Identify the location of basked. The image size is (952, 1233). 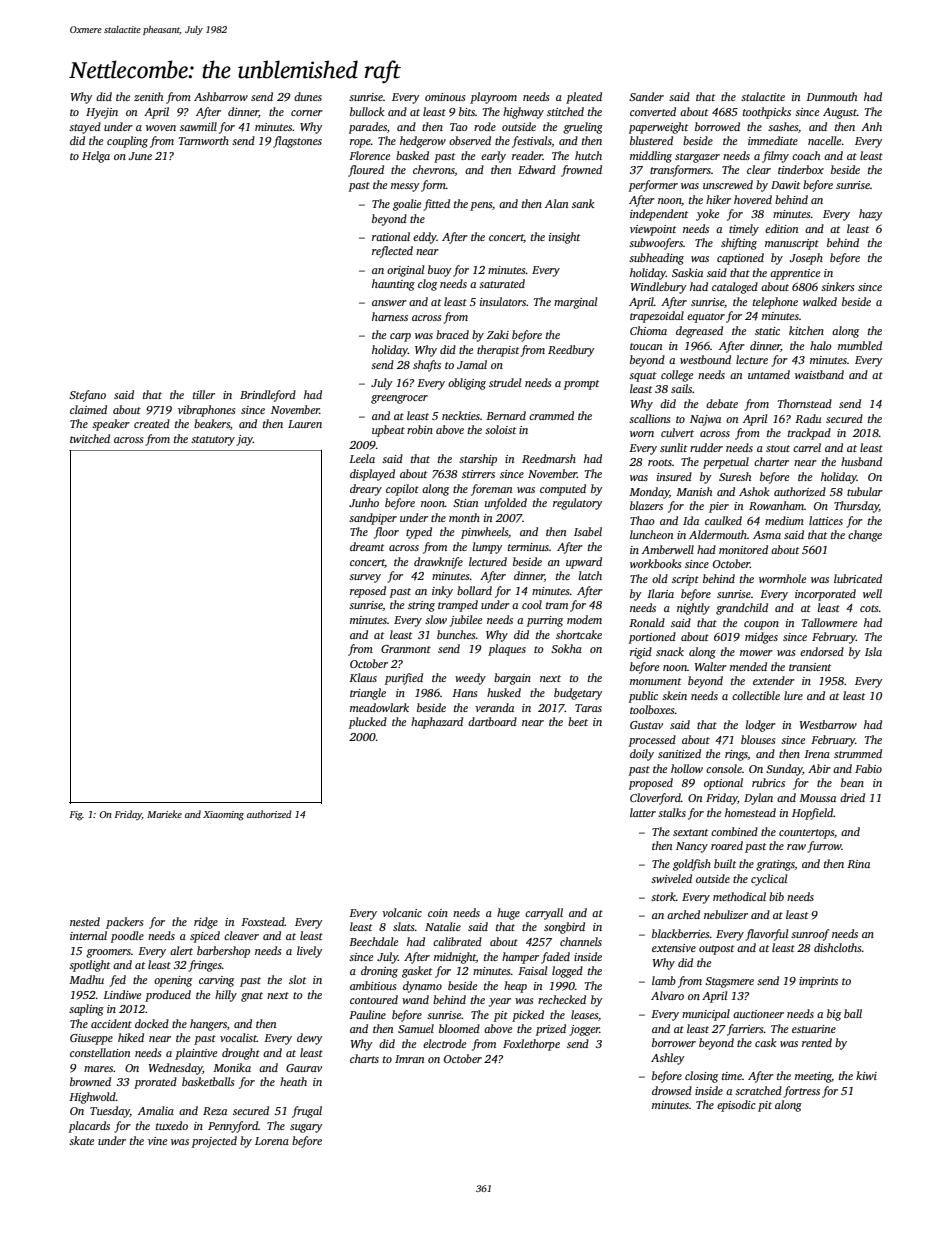
(412, 155).
